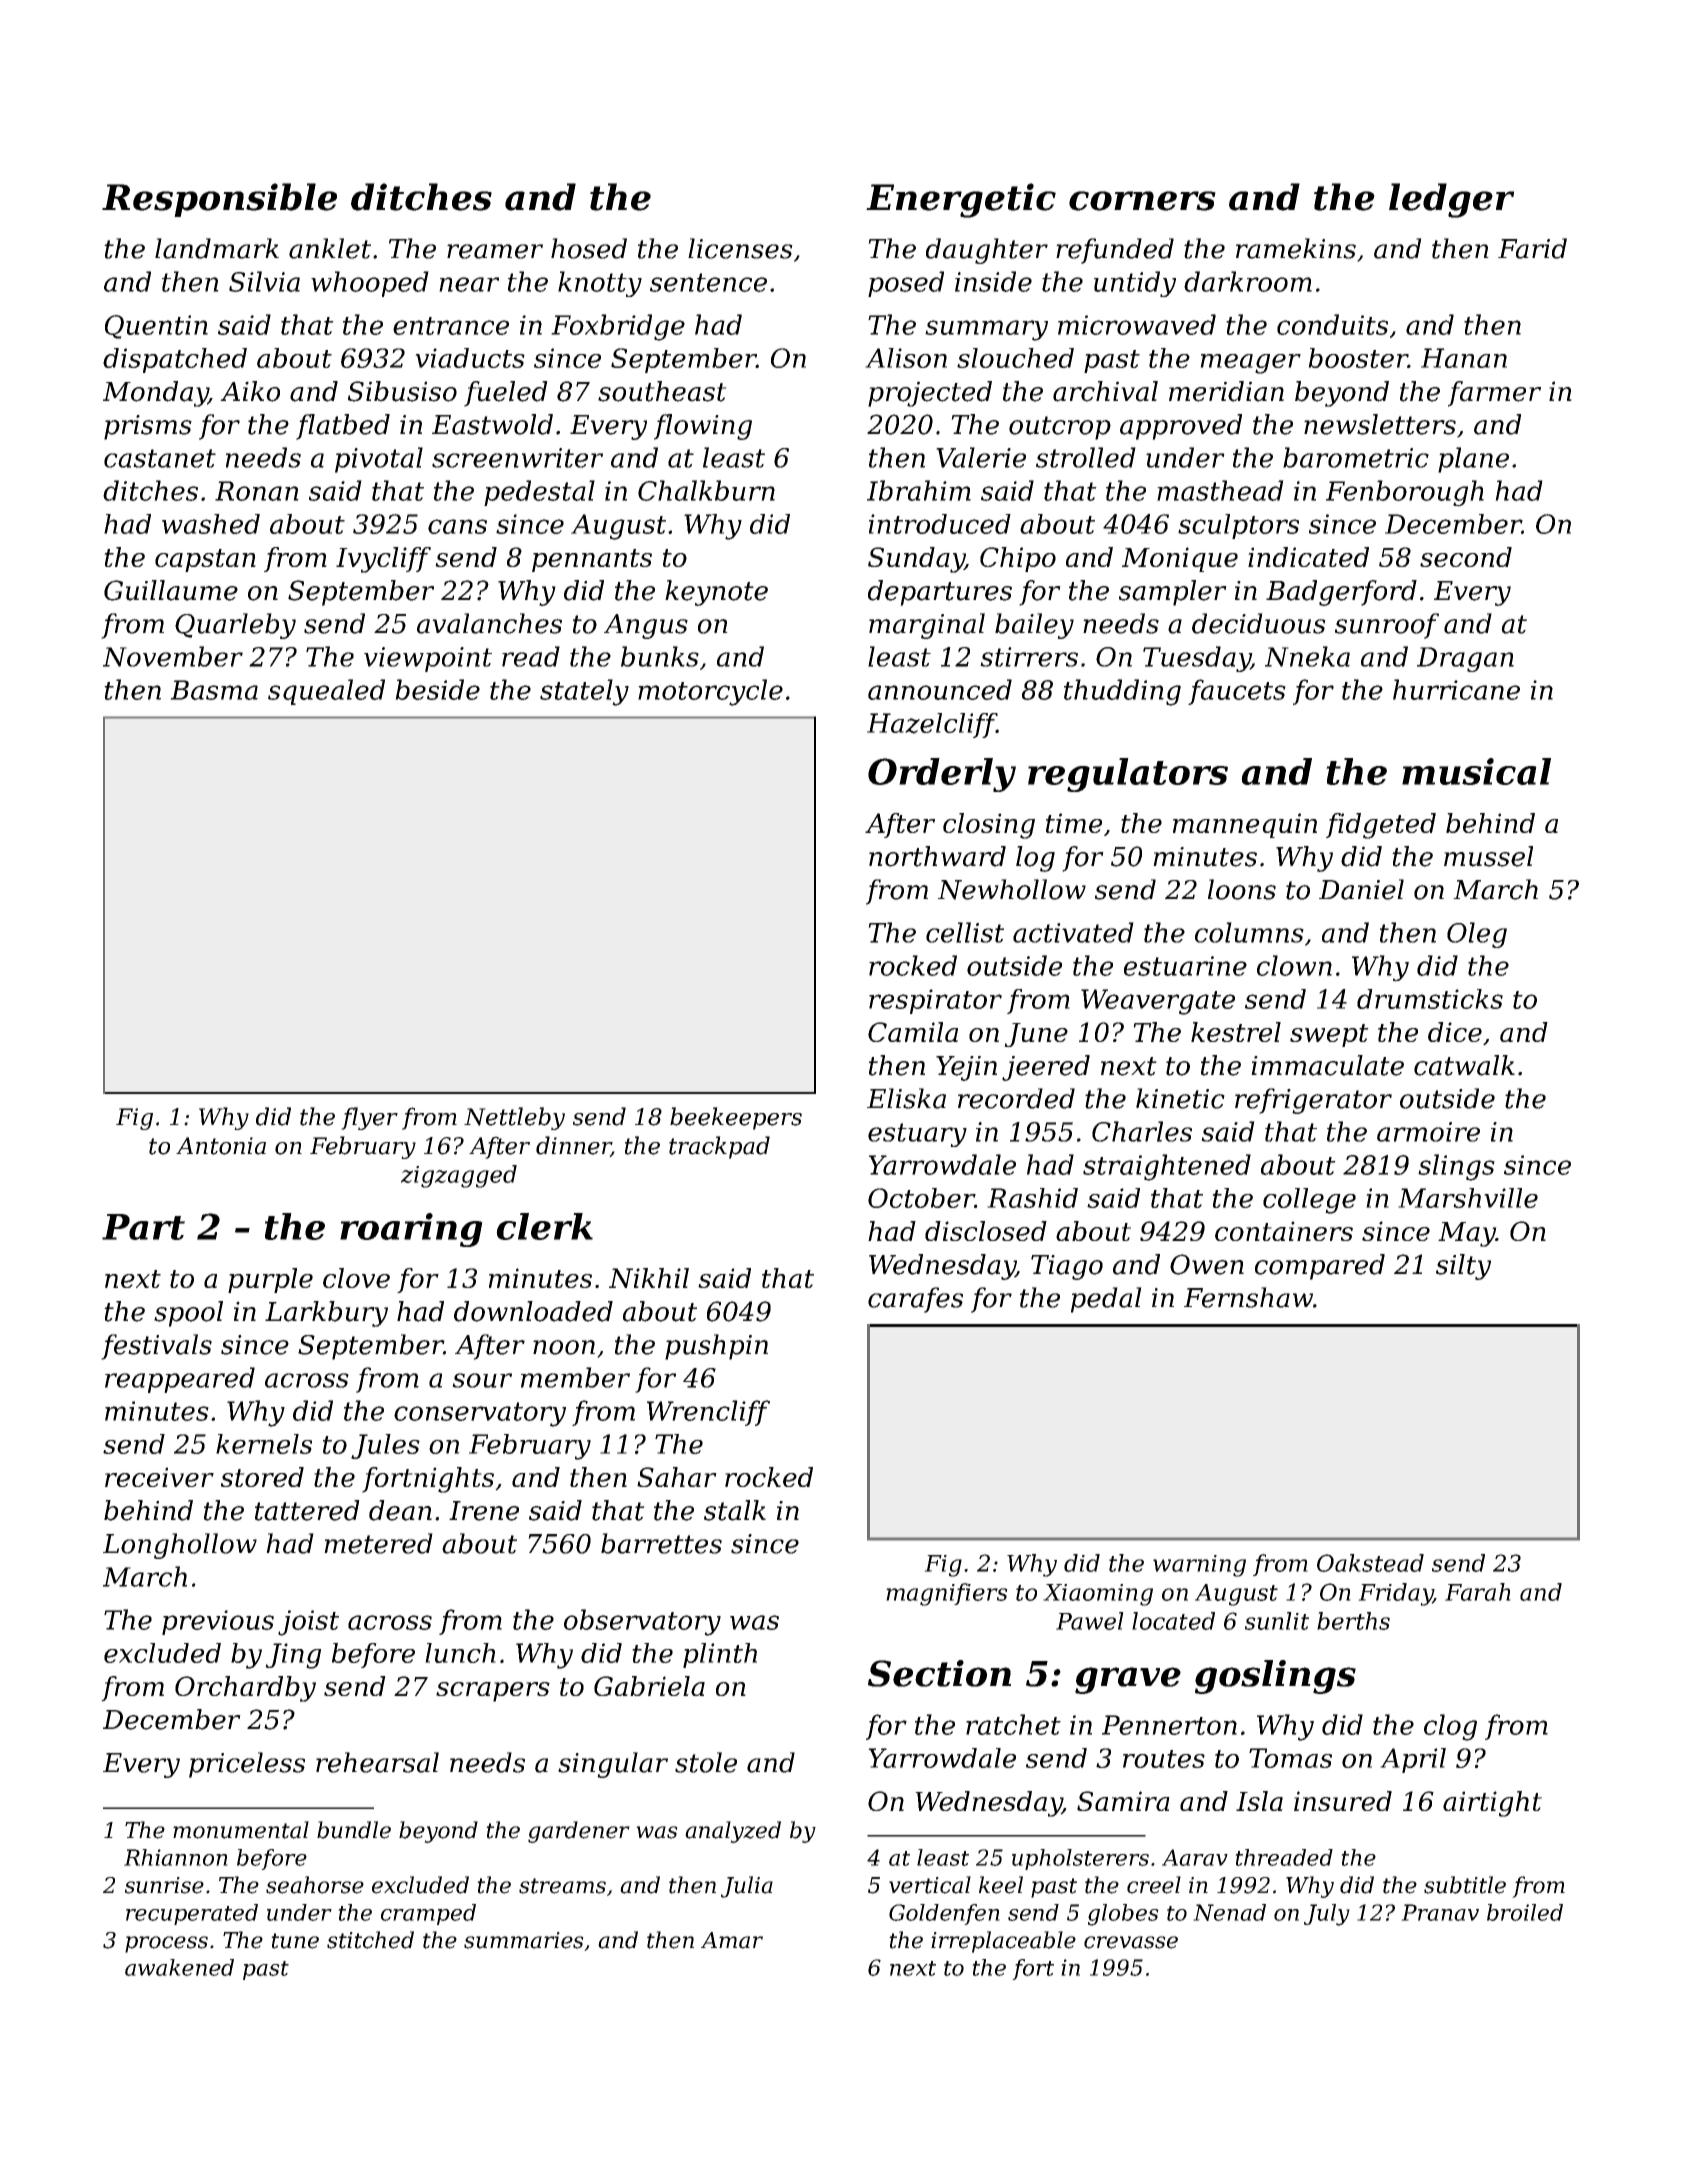 The width and height of the image is (1683, 2178). Describe the element at coordinates (1142, 201) in the image. I see `corners` at that location.
